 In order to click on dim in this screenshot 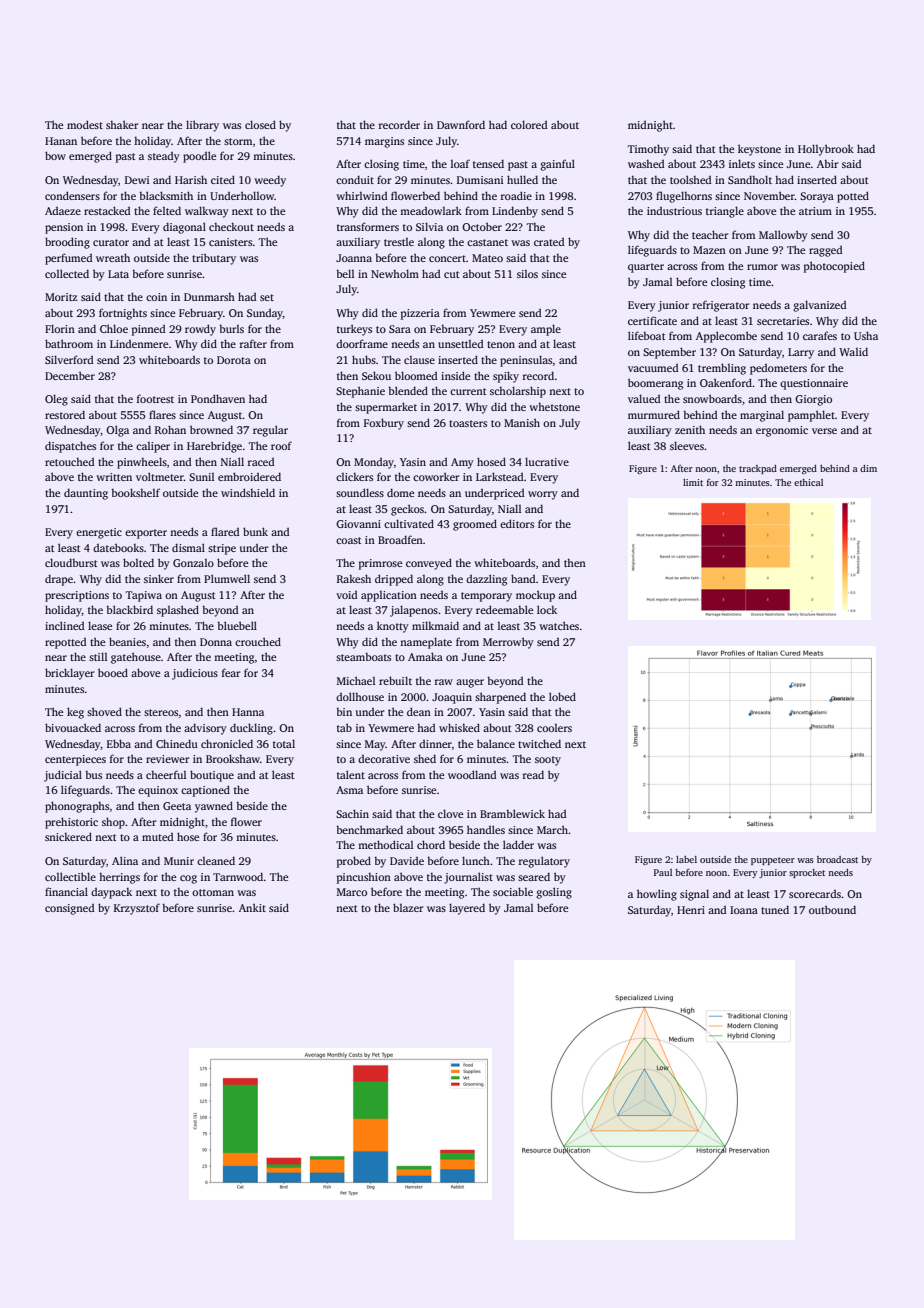, I will do `click(868, 468)`.
